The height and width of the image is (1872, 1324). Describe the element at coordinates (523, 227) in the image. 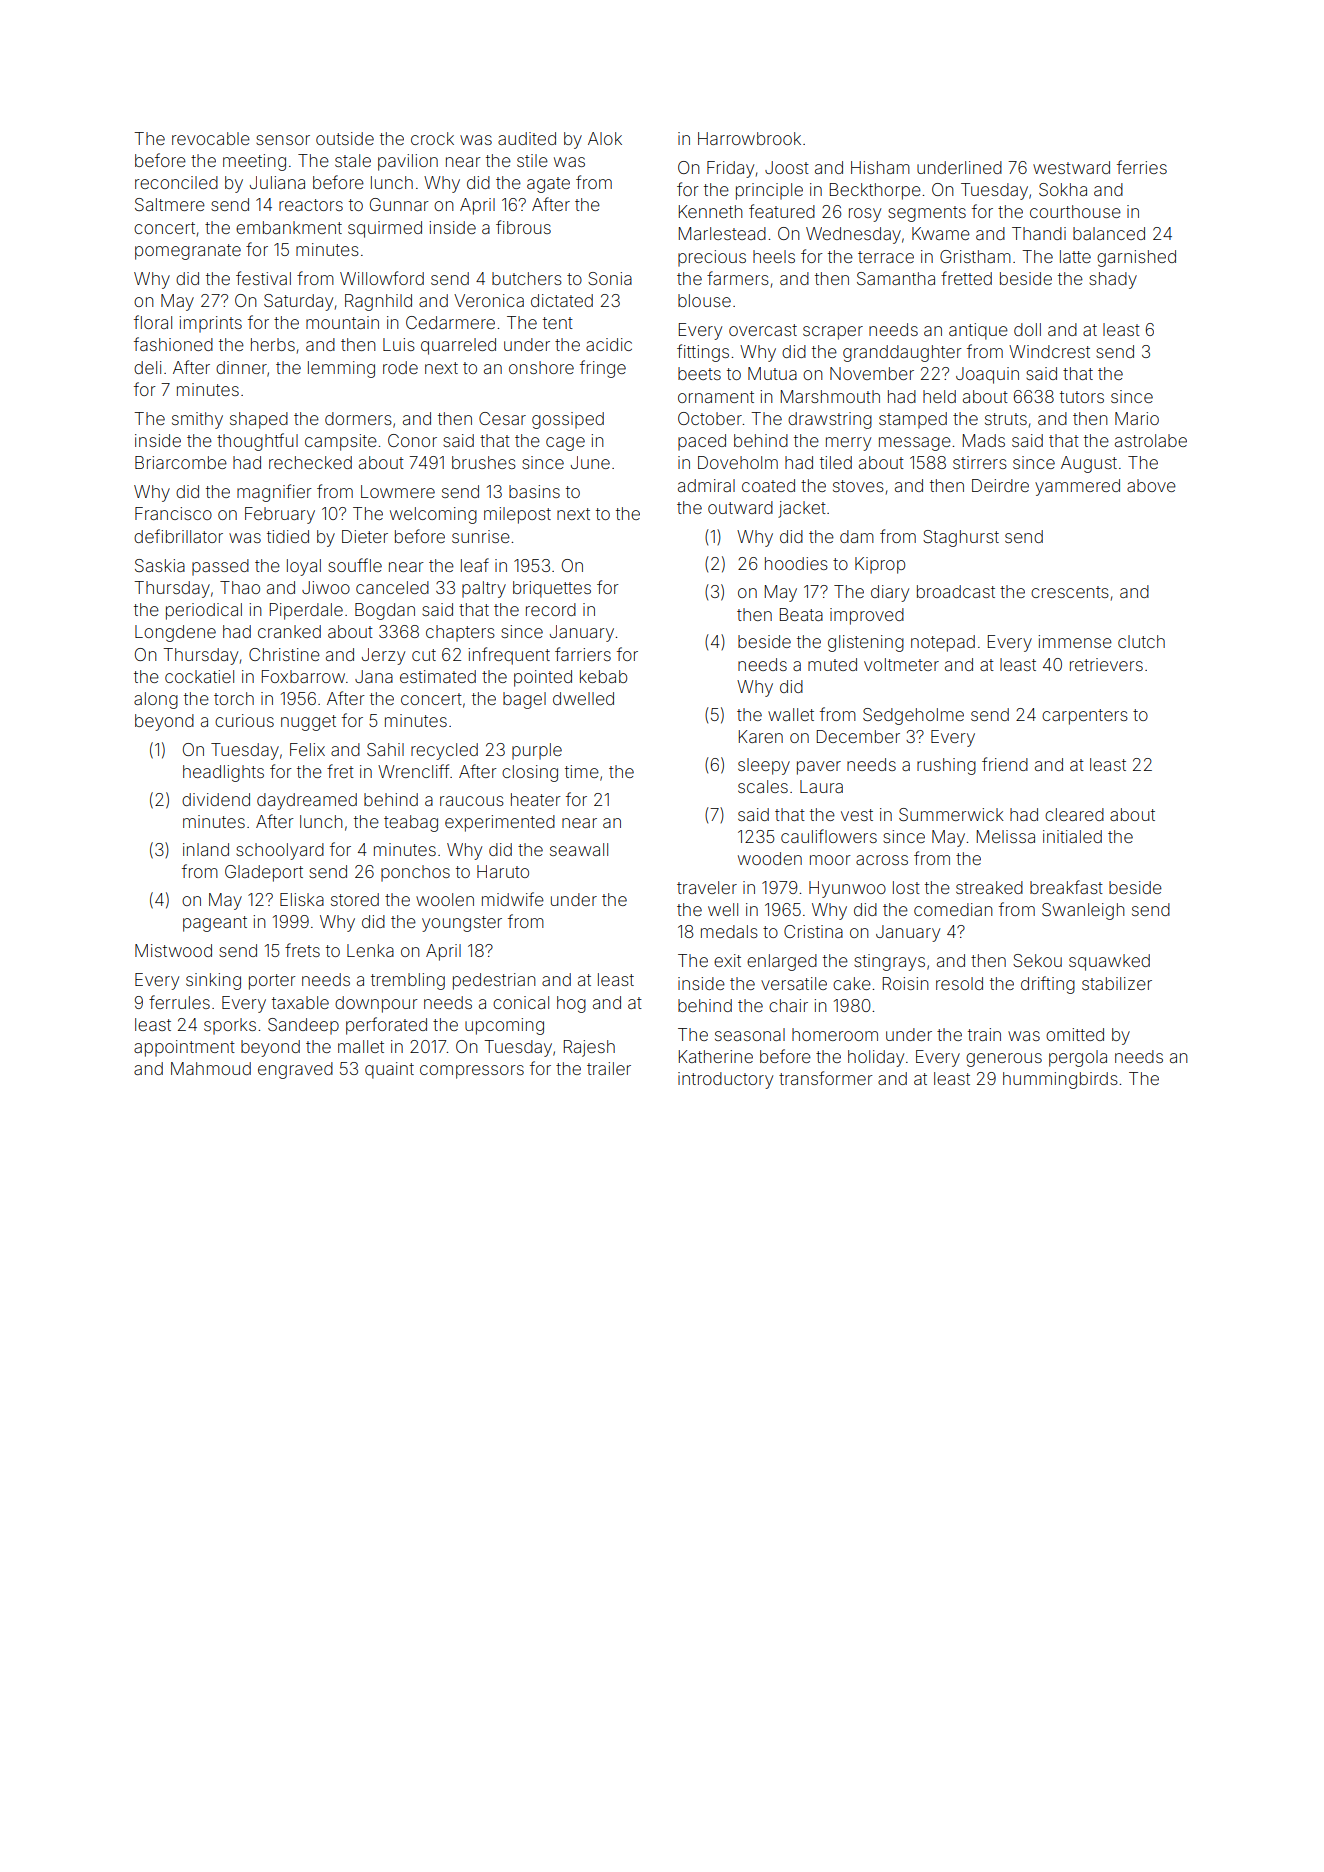

I see `fibrous` at that location.
